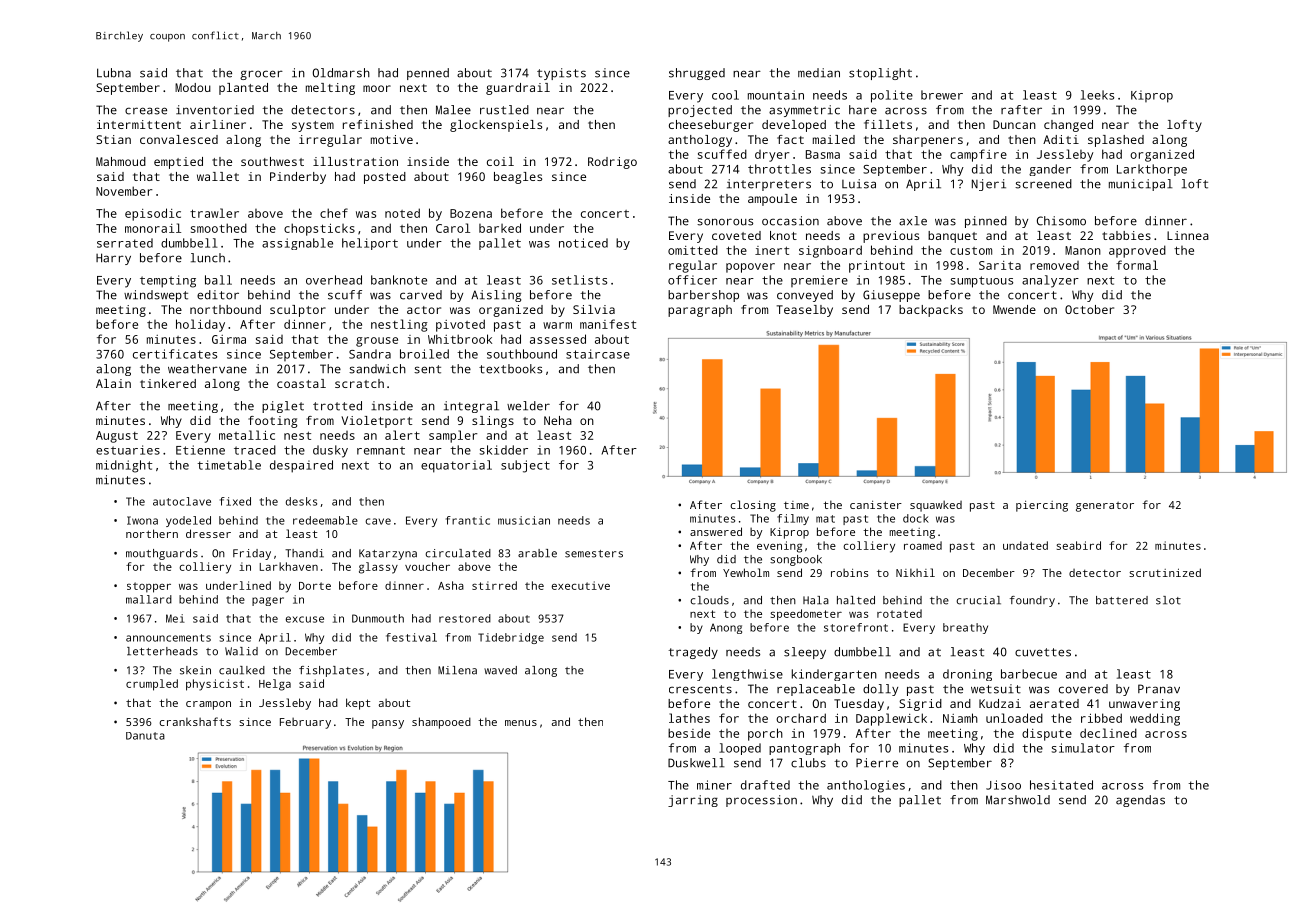 The height and width of the image is (924, 1308). Describe the element at coordinates (145, 736) in the image. I see `Danuta` at that location.
